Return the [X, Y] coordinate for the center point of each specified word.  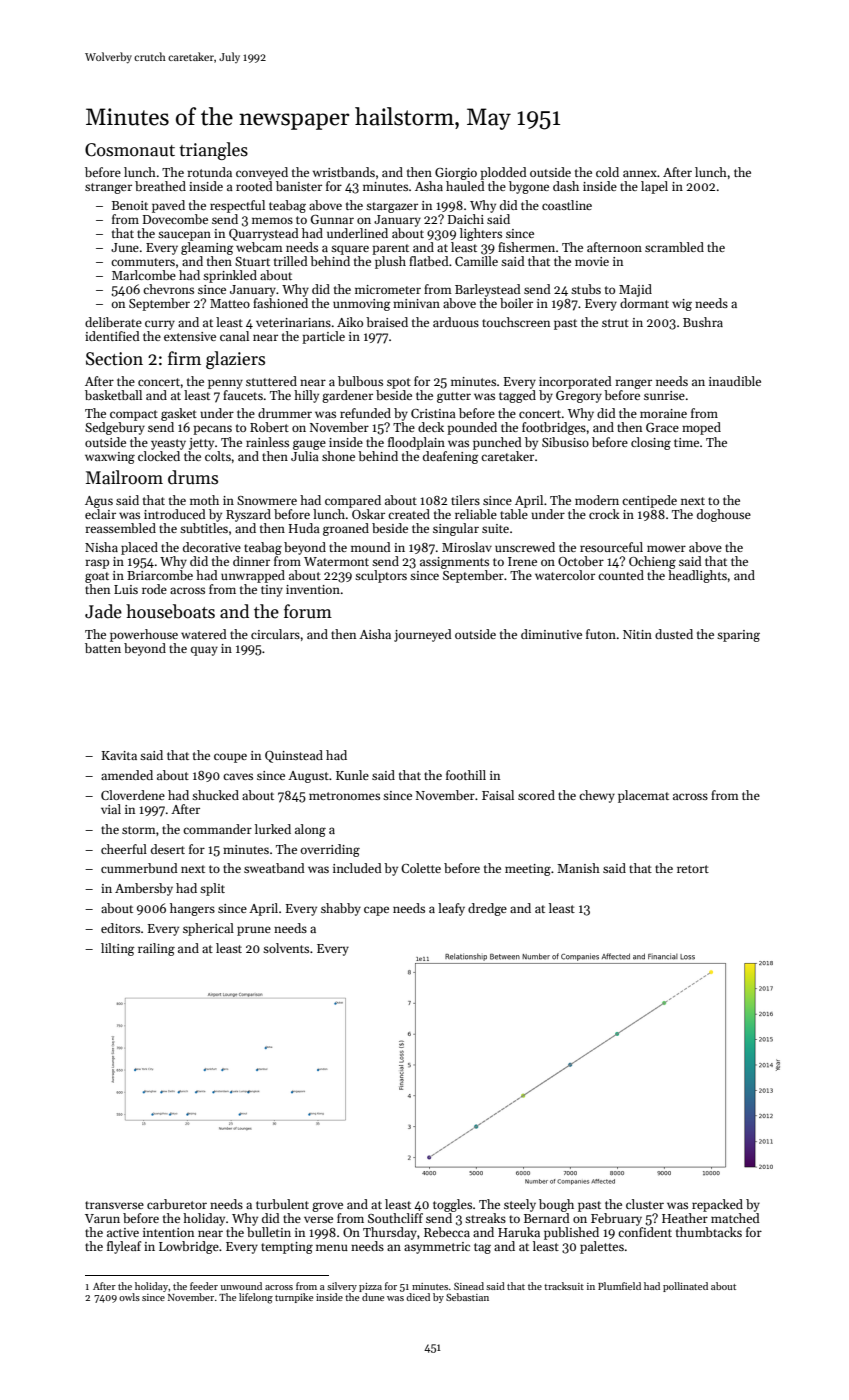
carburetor [177, 1204]
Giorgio [456, 174]
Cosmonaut [130, 150]
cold [607, 172]
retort [693, 869]
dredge [487, 909]
